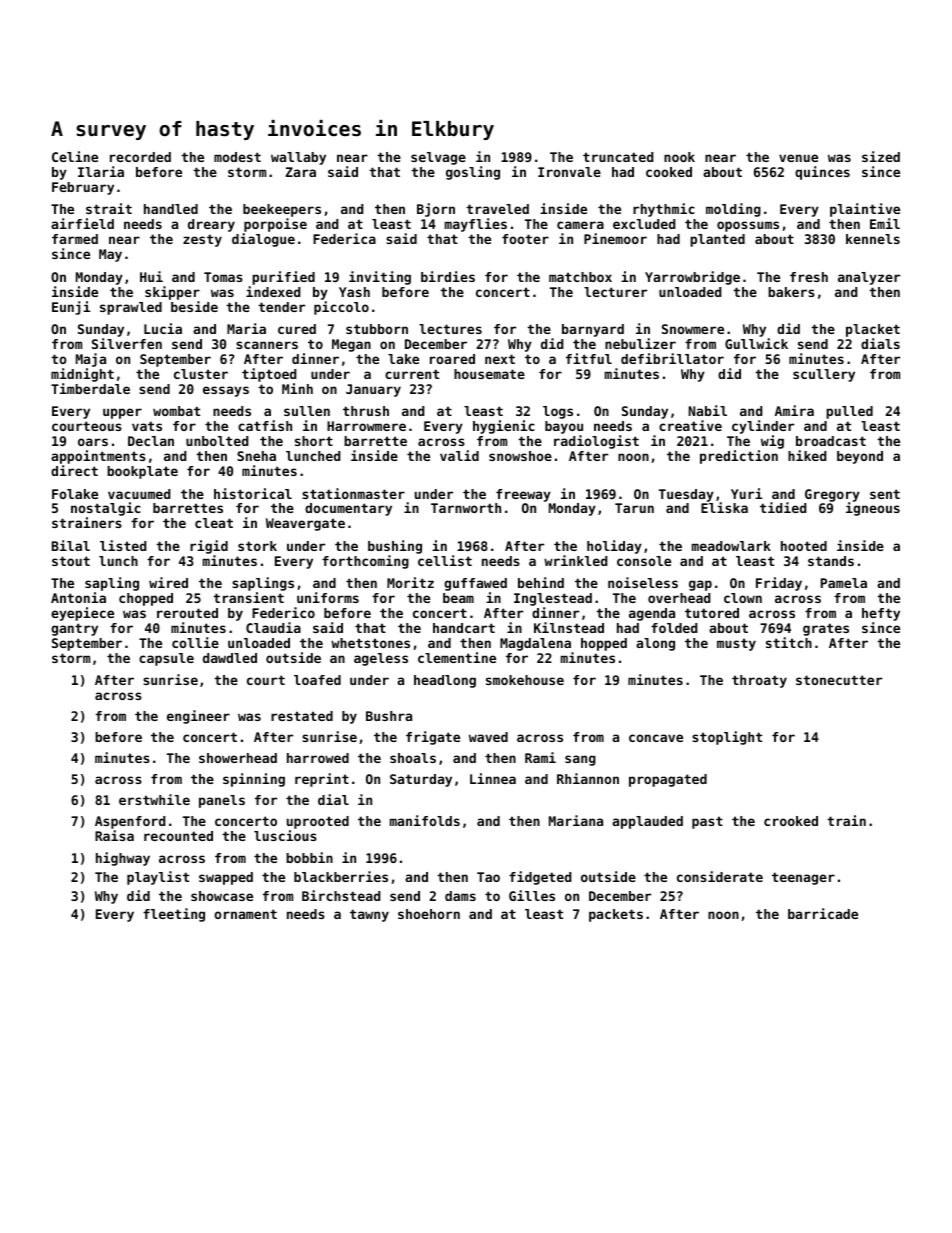 The width and height of the page is (952, 1233). What do you see at coordinates (523, 495) in the page?
I see `freeway` at bounding box center [523, 495].
